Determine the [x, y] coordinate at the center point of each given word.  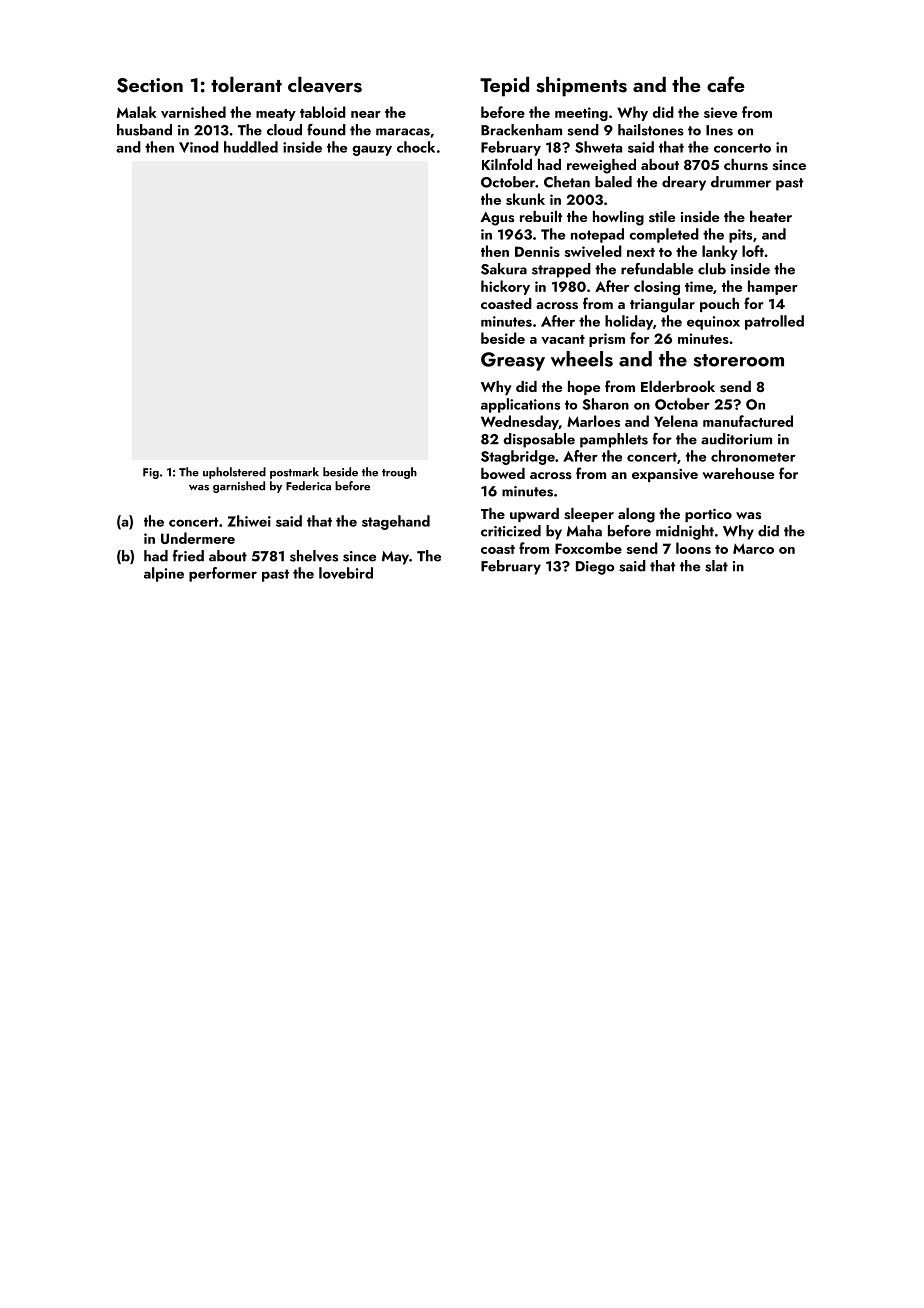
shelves [314, 556]
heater [771, 216]
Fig [151, 473]
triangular [662, 305]
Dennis [537, 251]
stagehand [396, 522]
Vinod [199, 147]
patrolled [774, 322]
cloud [284, 130]
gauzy [372, 150]
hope [584, 388]
